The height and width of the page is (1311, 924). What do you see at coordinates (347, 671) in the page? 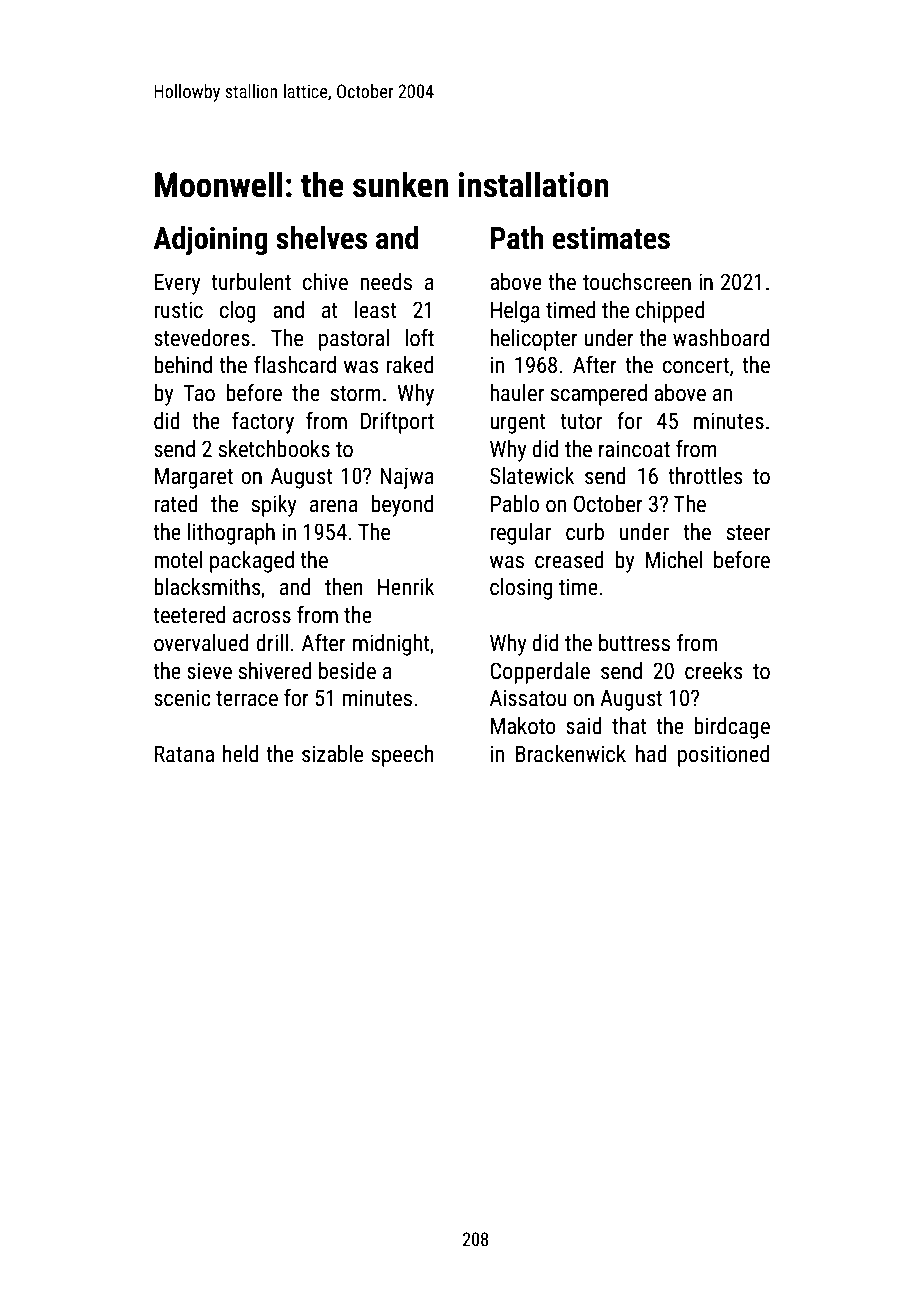
I see `beside` at bounding box center [347, 671].
